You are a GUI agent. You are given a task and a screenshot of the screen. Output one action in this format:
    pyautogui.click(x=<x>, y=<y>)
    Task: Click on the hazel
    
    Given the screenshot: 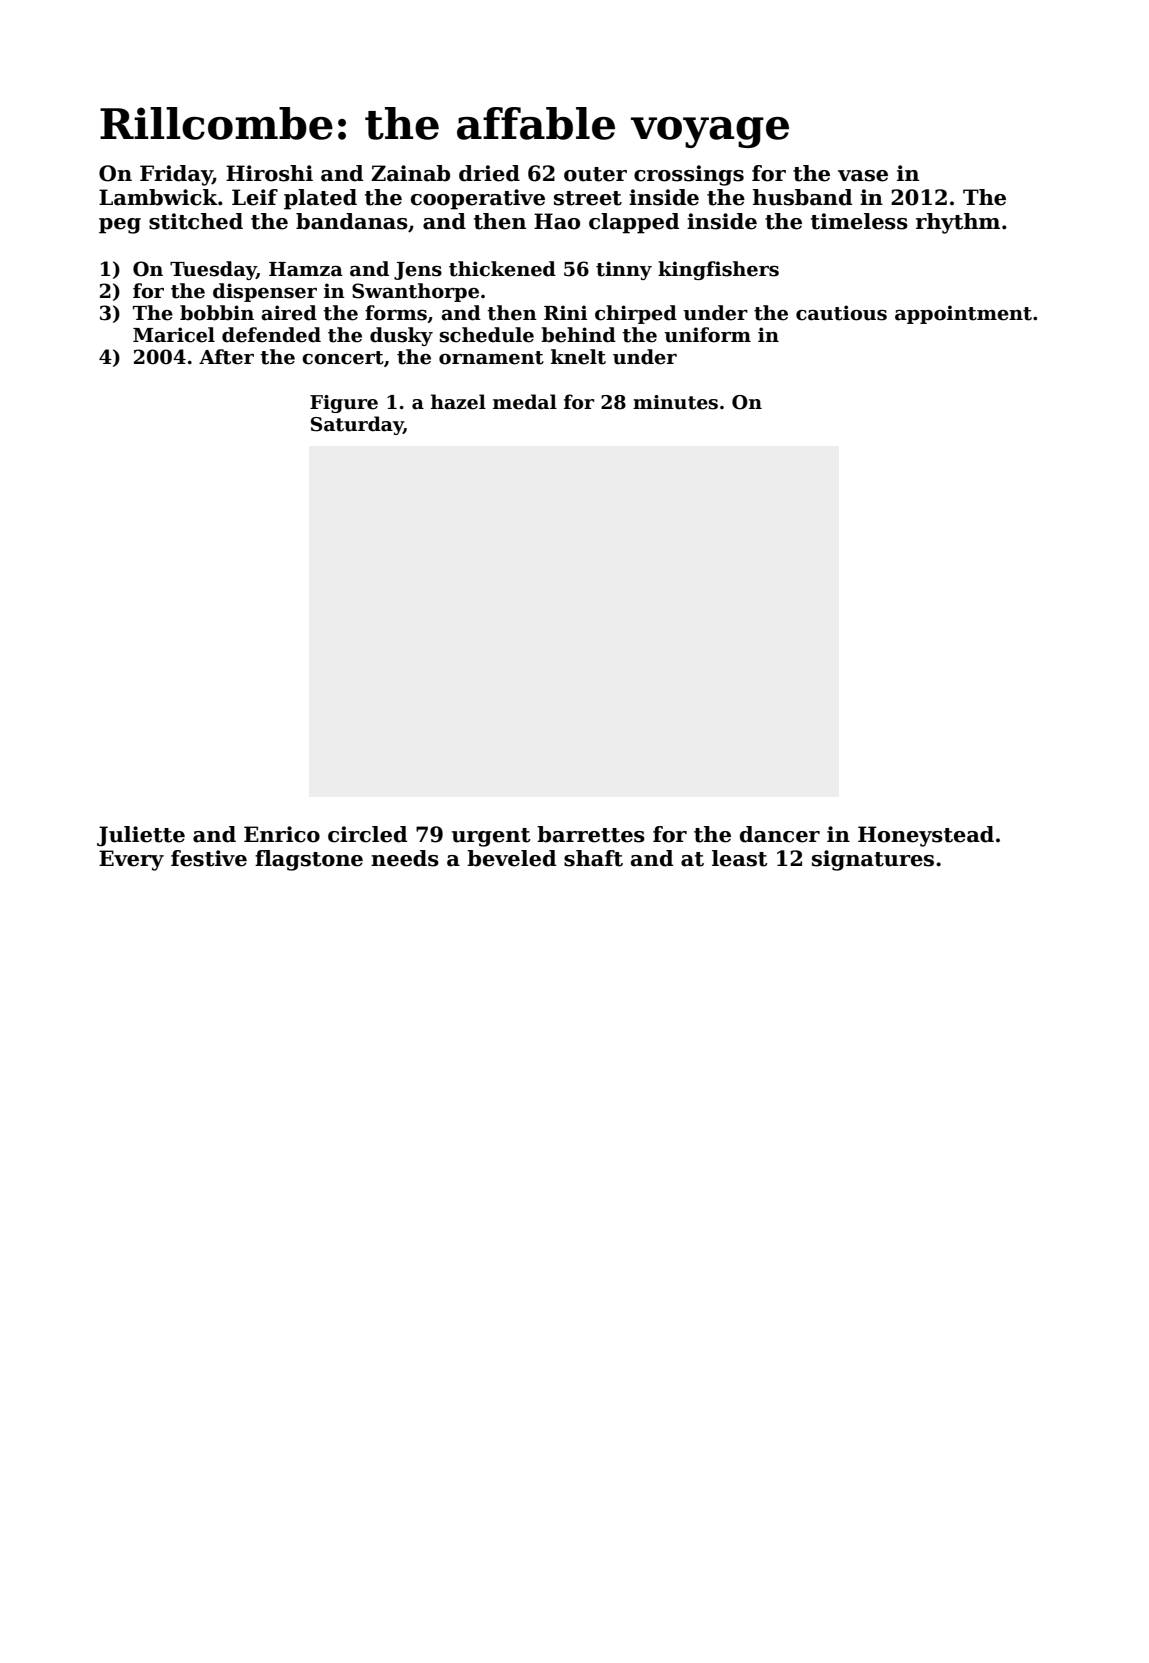 What is the action you would take?
    pyautogui.click(x=458, y=402)
